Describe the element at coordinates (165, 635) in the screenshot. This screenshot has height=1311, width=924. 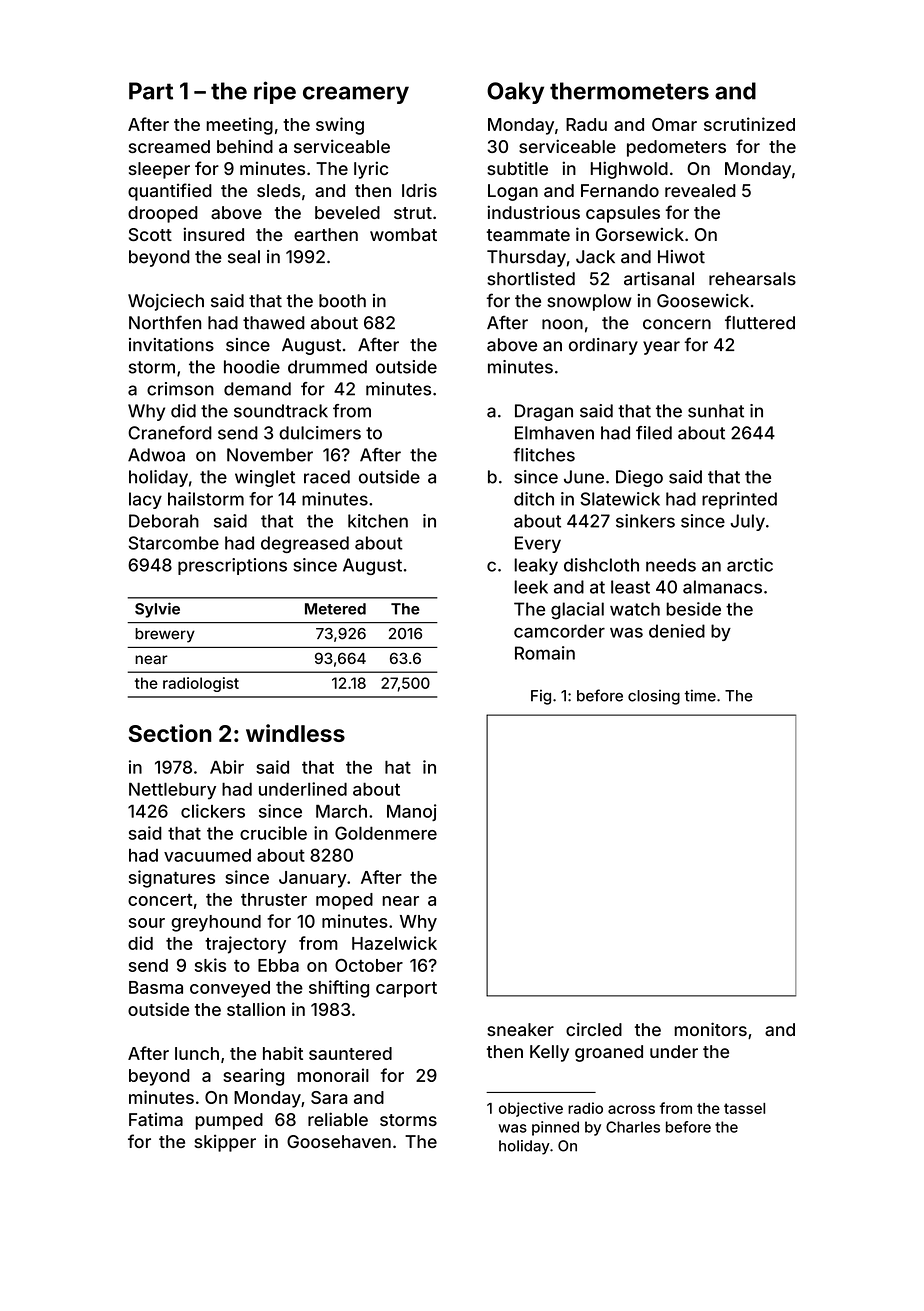
I see `brewery` at that location.
